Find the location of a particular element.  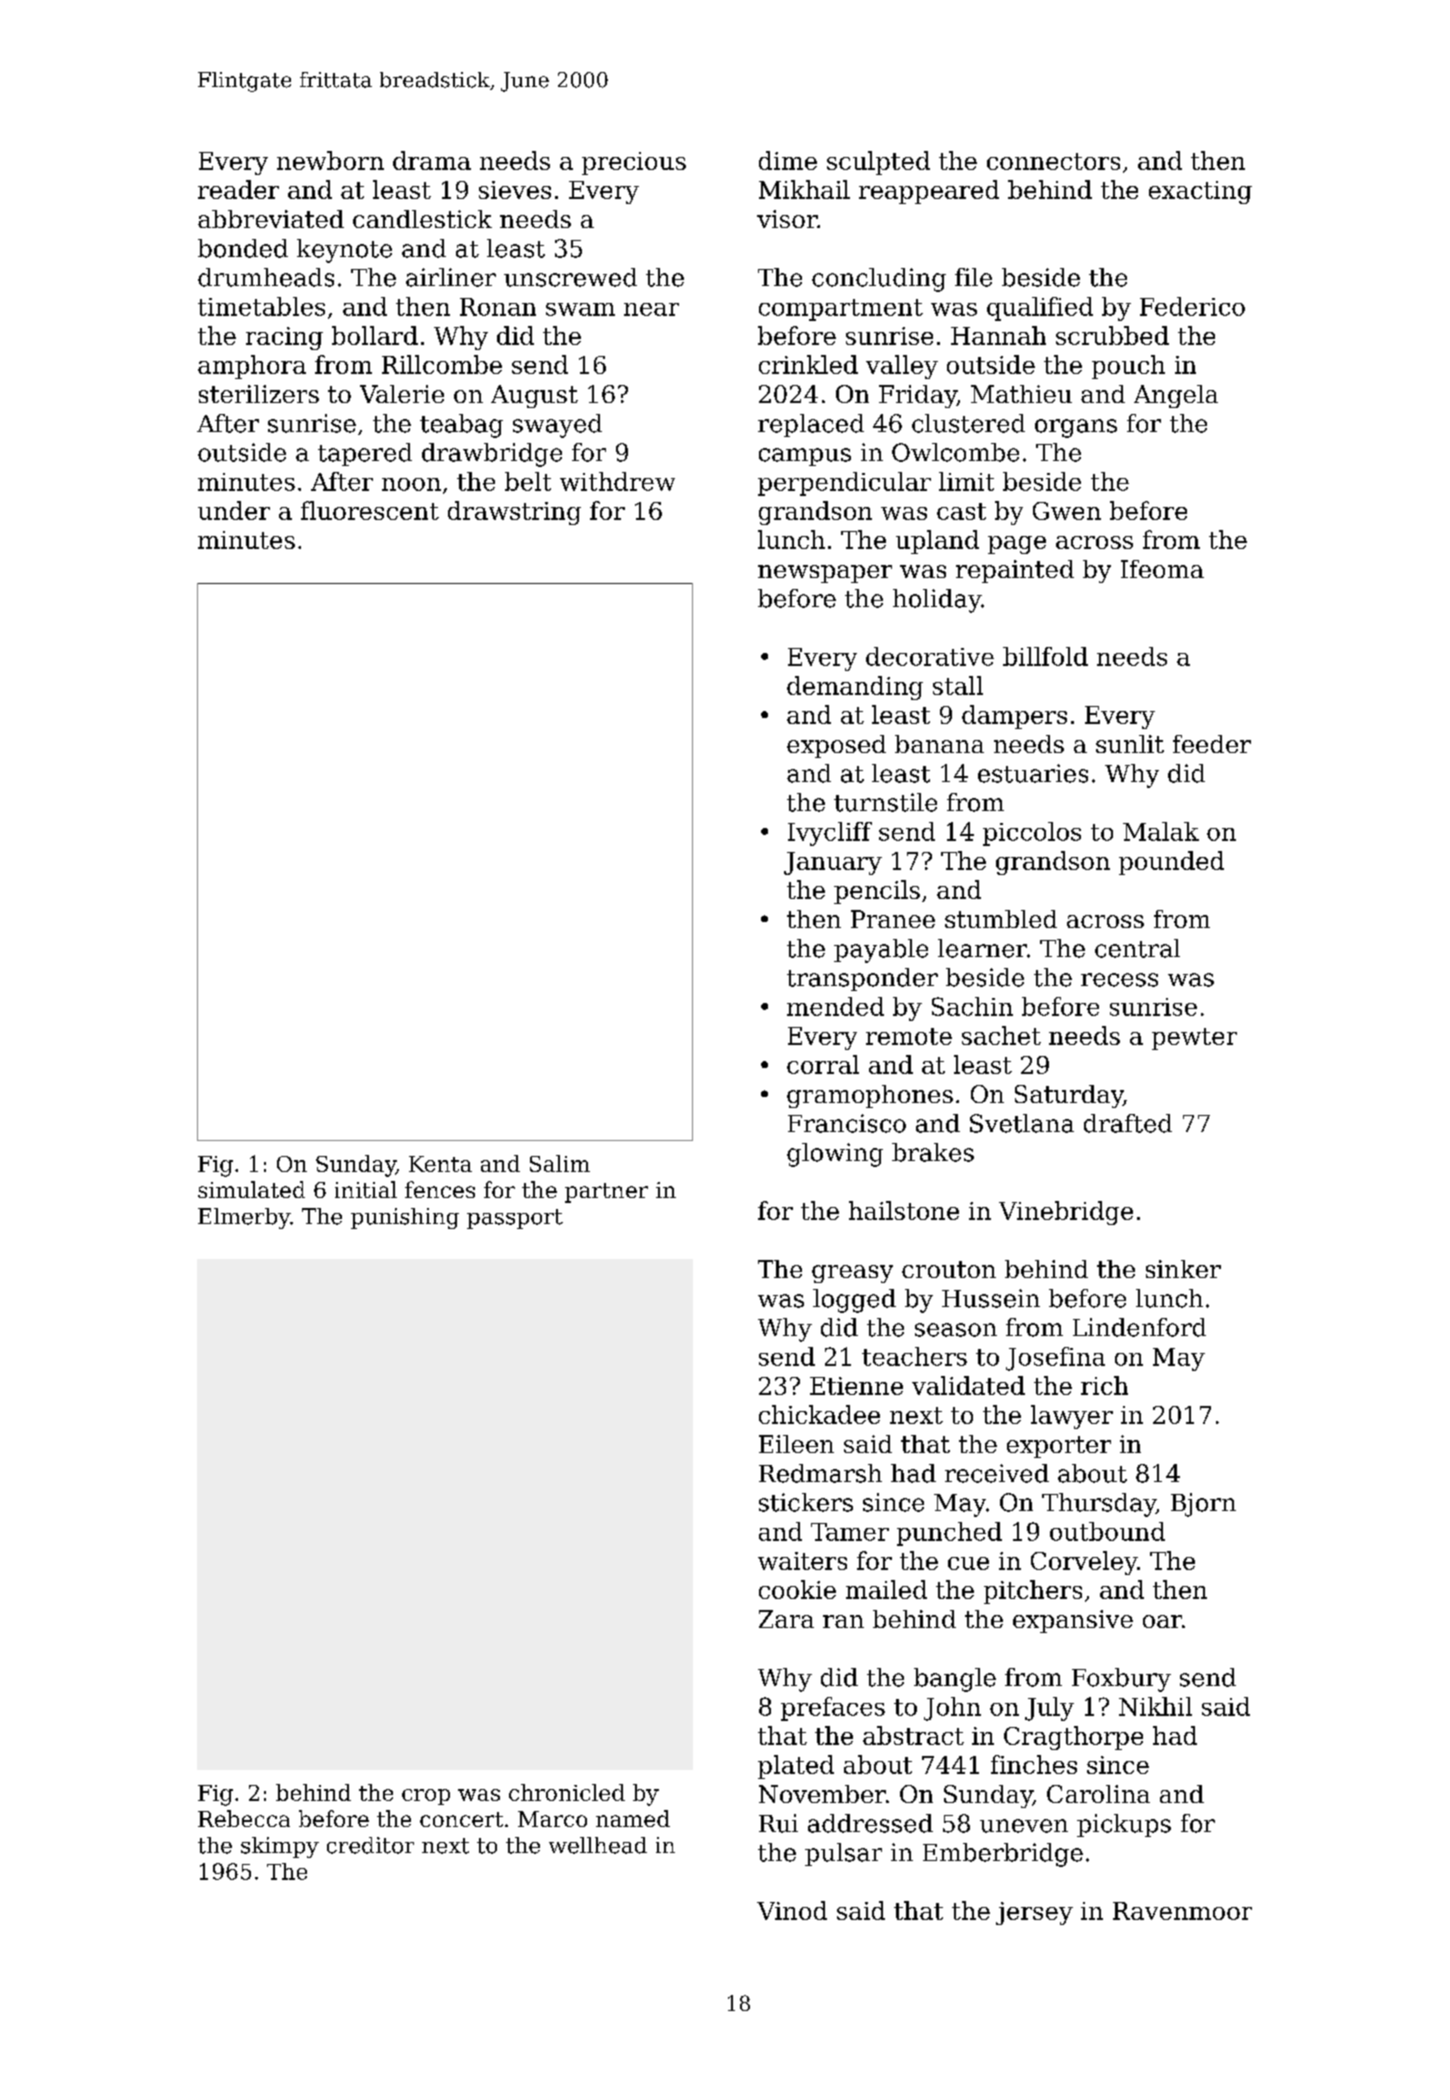

dime is located at coordinates (788, 160).
